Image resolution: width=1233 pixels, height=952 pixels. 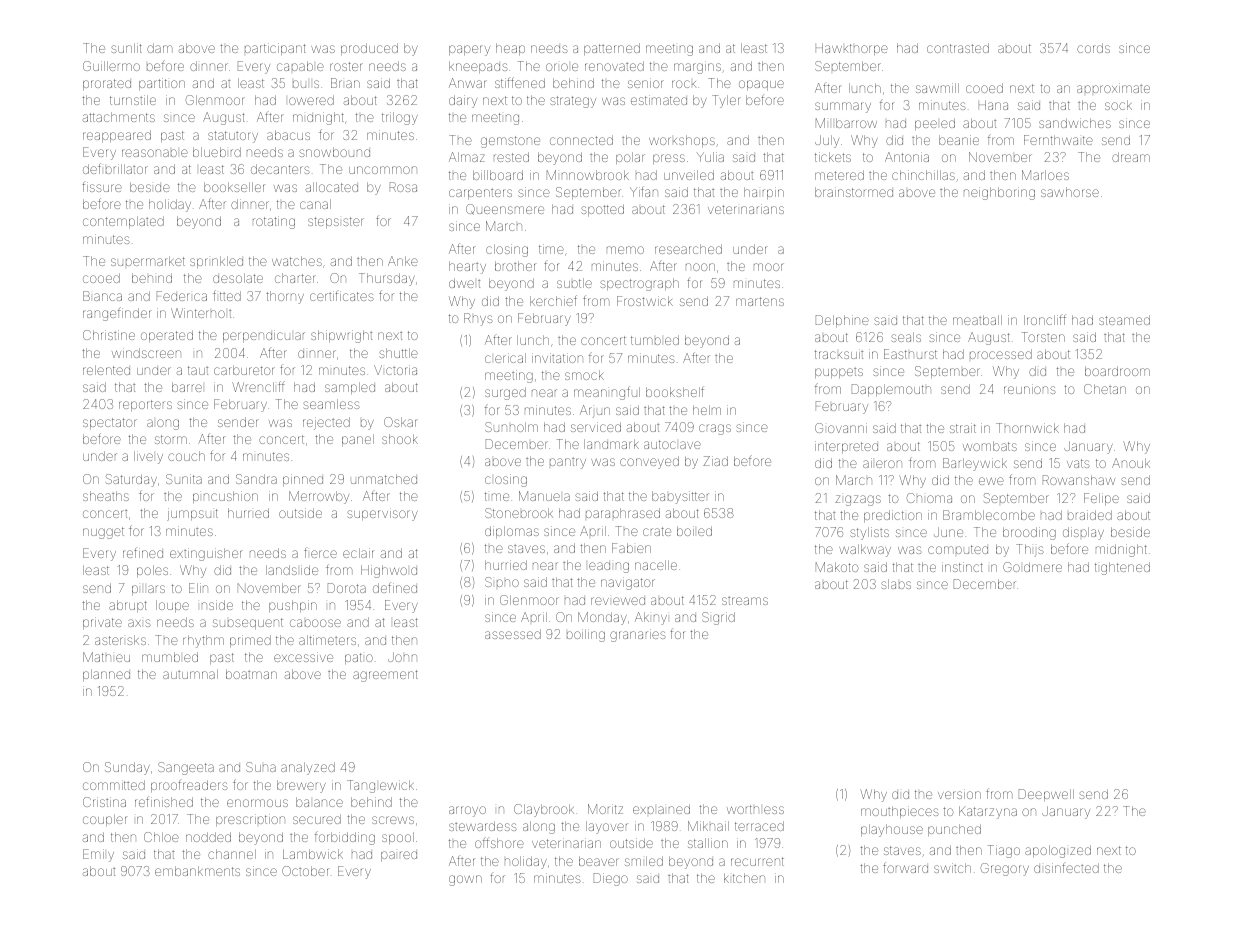 I want to click on diplomas, so click(x=512, y=532).
